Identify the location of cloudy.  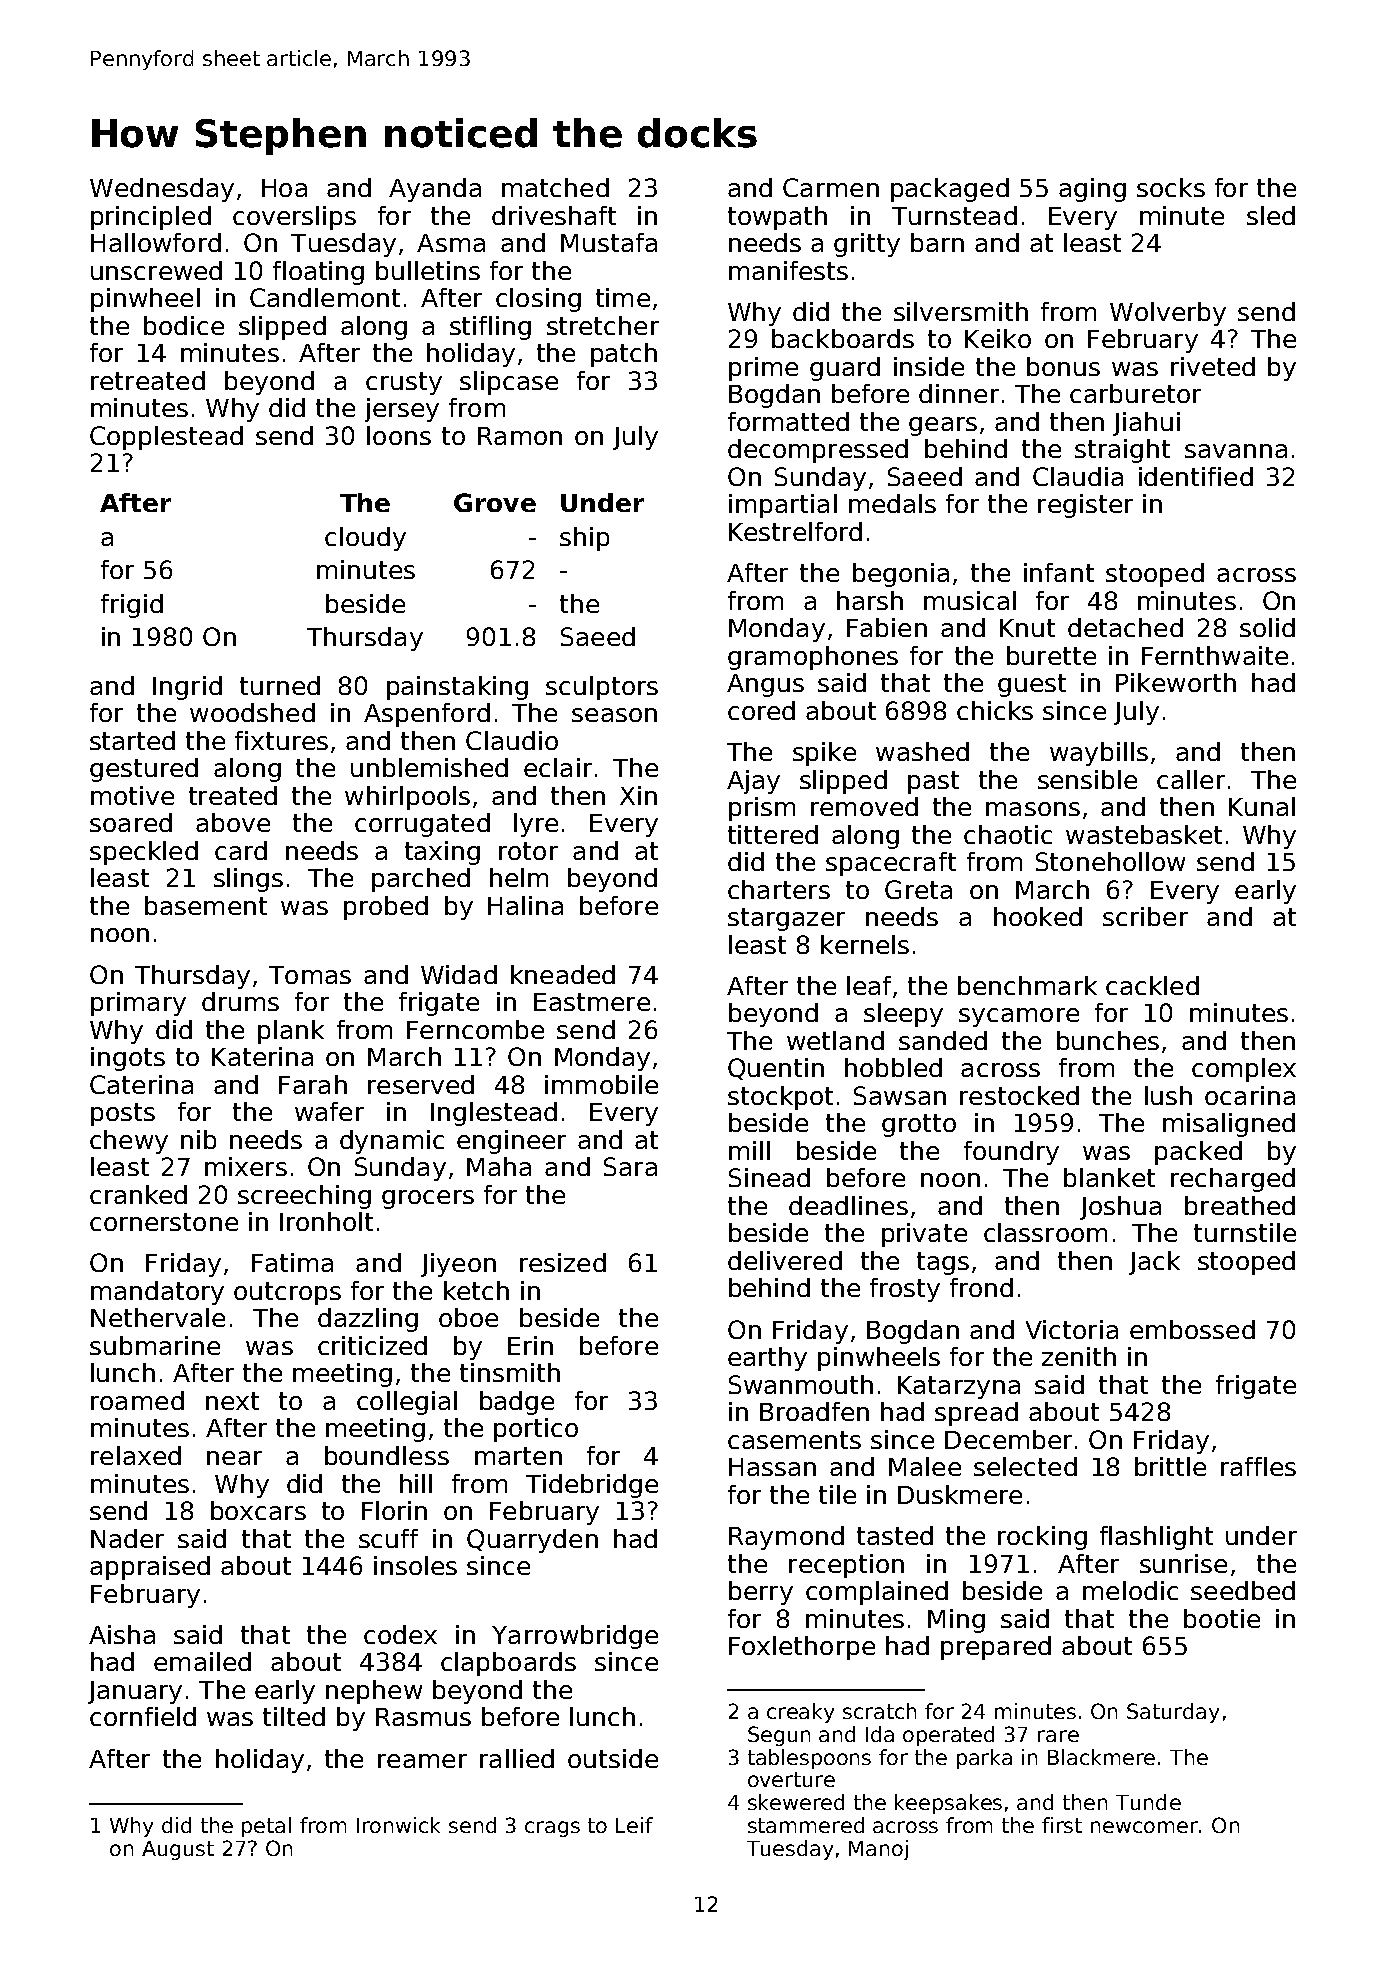
(365, 539).
